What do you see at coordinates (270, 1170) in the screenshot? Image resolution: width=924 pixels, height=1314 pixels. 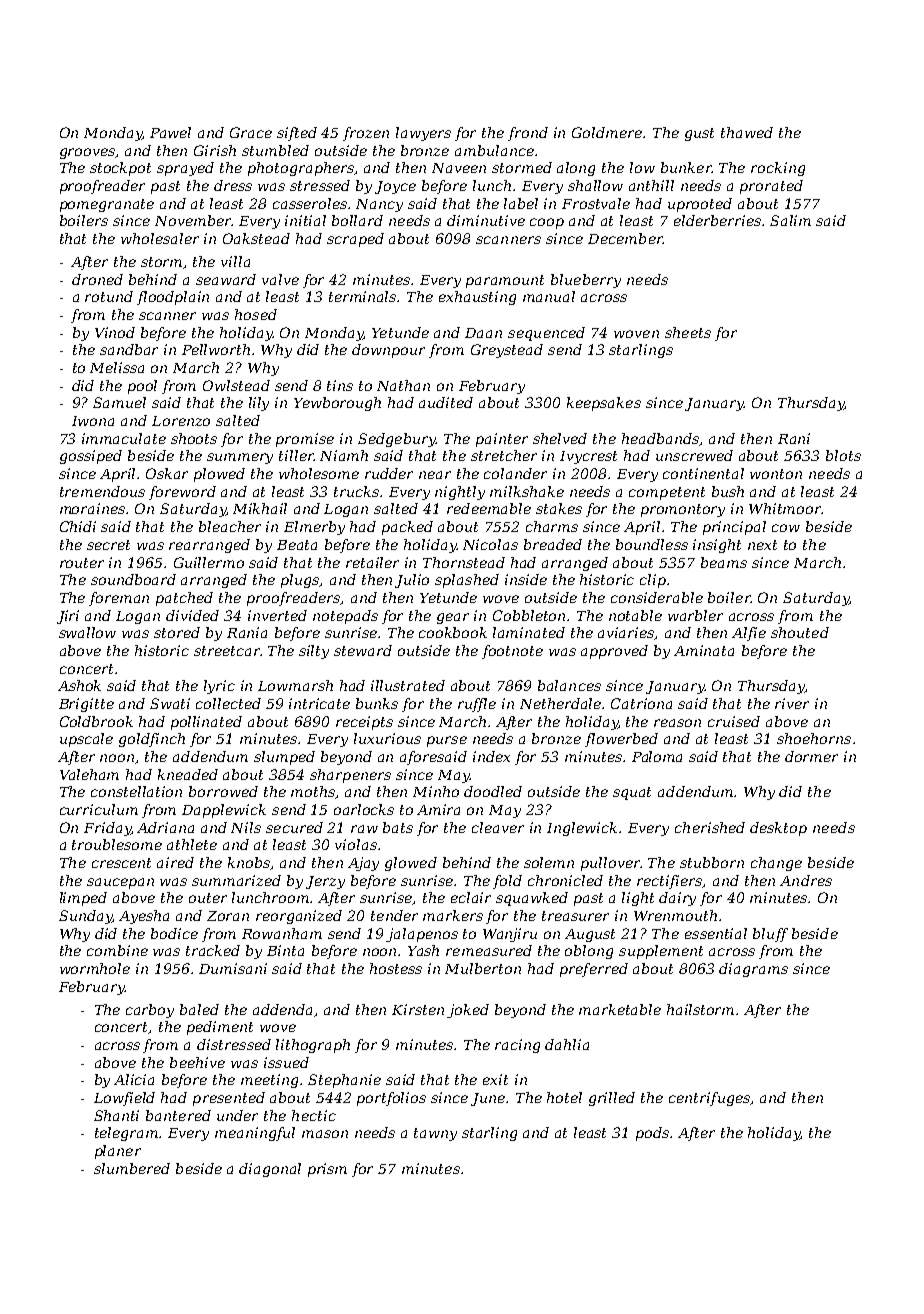 I see `diagonal` at bounding box center [270, 1170].
